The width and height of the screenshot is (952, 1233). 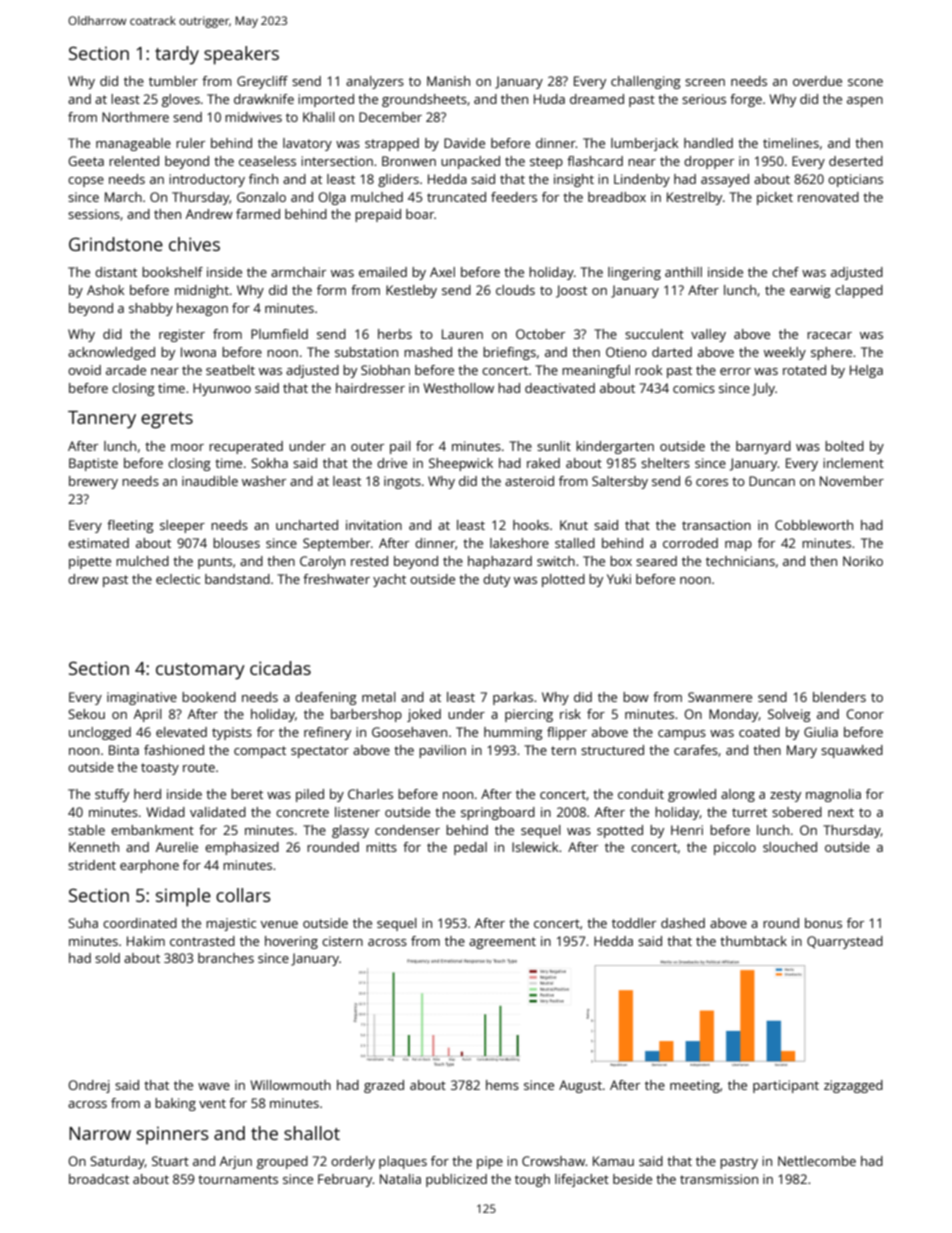 I want to click on speakers, so click(x=241, y=55).
